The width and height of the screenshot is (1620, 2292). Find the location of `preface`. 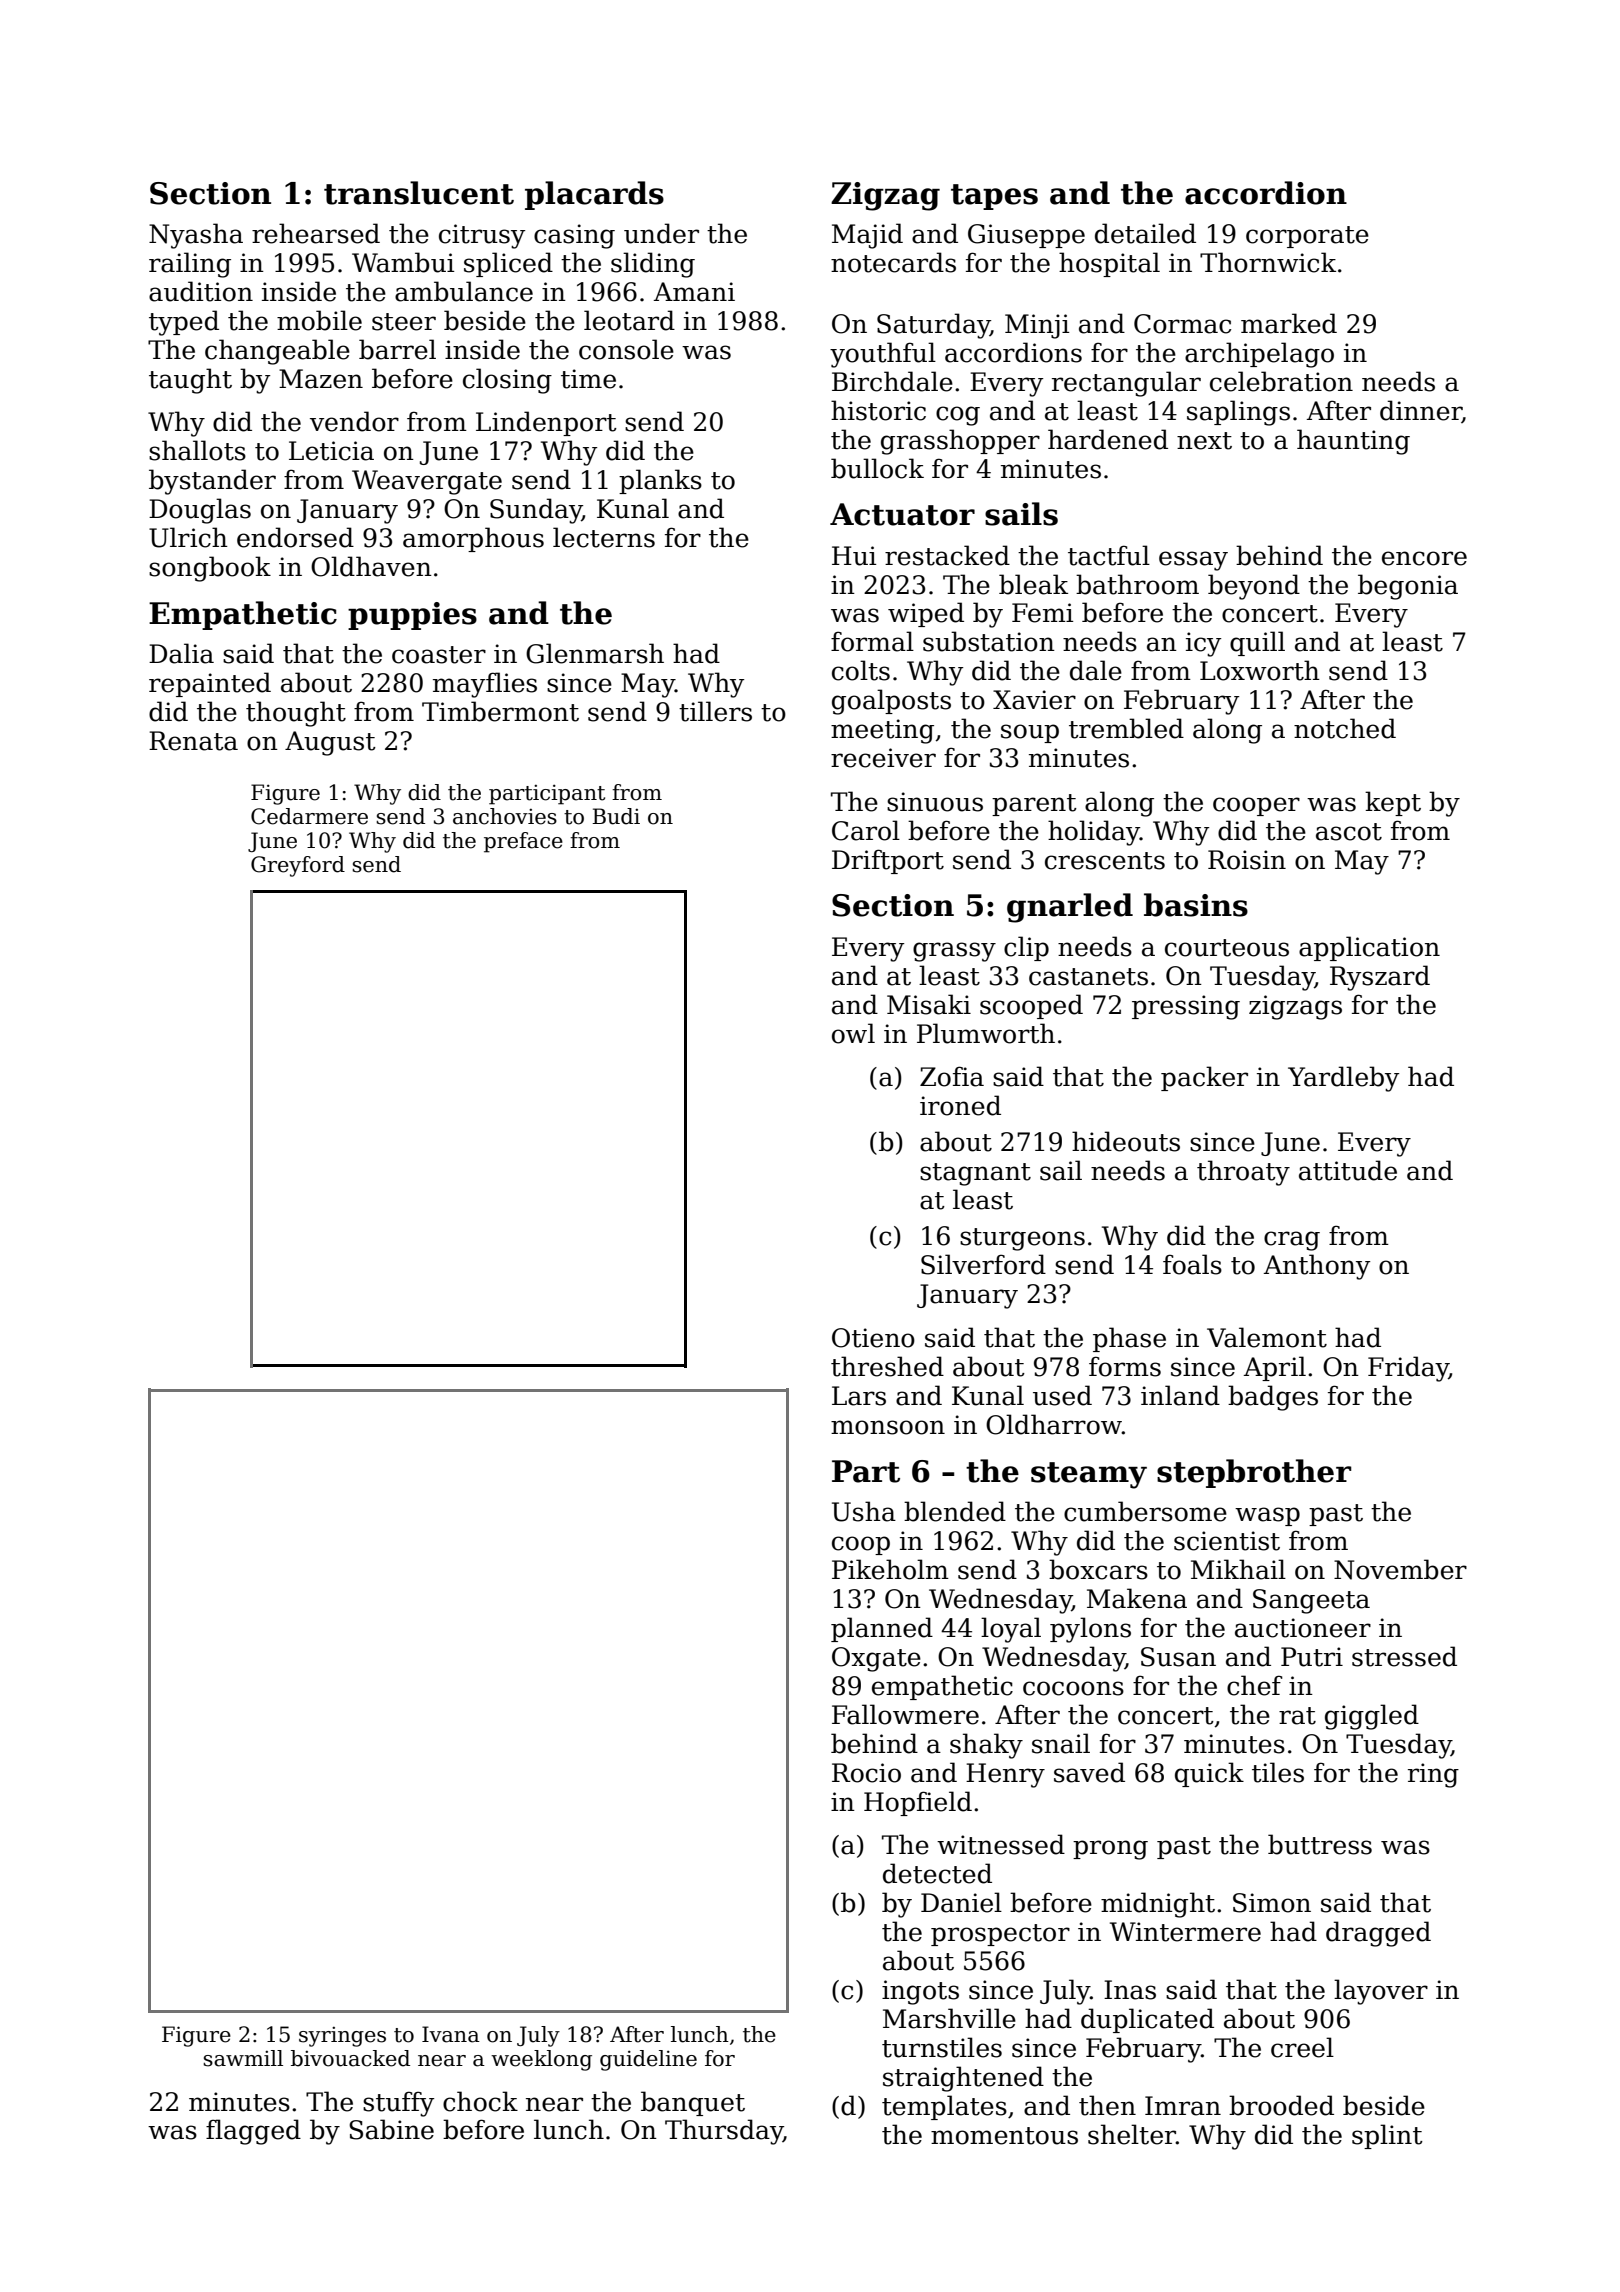

preface is located at coordinates (523, 842).
